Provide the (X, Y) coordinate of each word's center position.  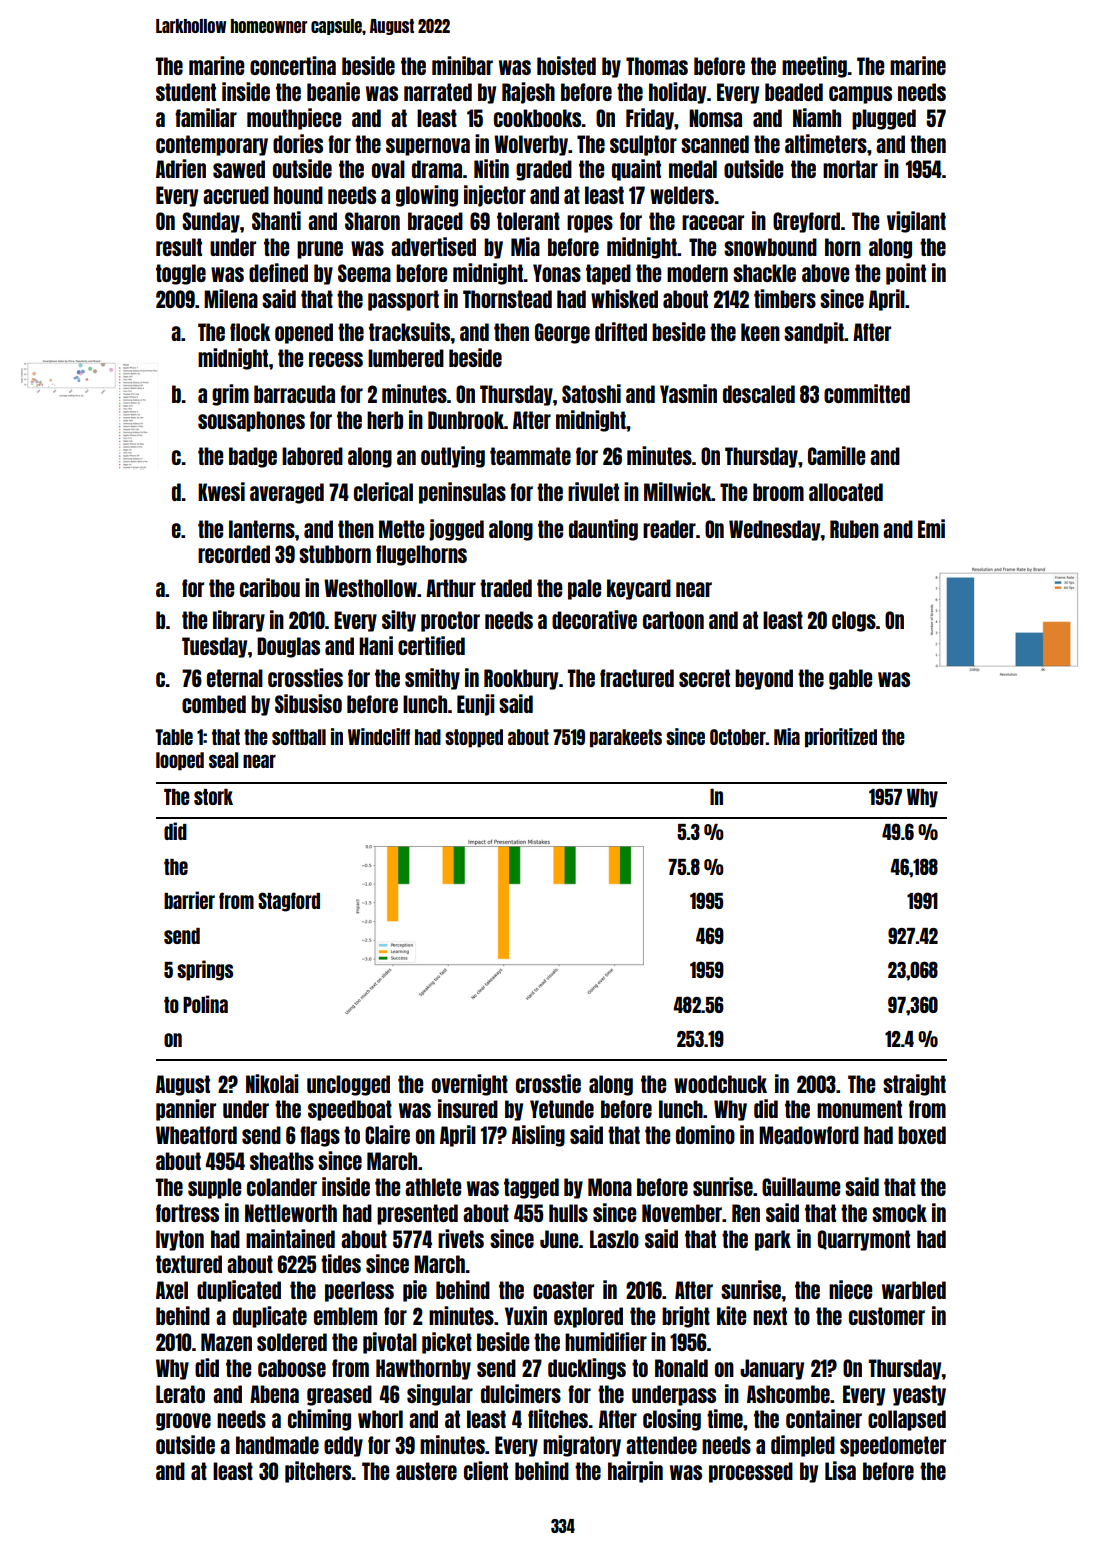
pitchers (318, 1472)
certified (431, 645)
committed (867, 393)
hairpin (635, 1472)
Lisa (840, 1470)
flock (250, 332)
